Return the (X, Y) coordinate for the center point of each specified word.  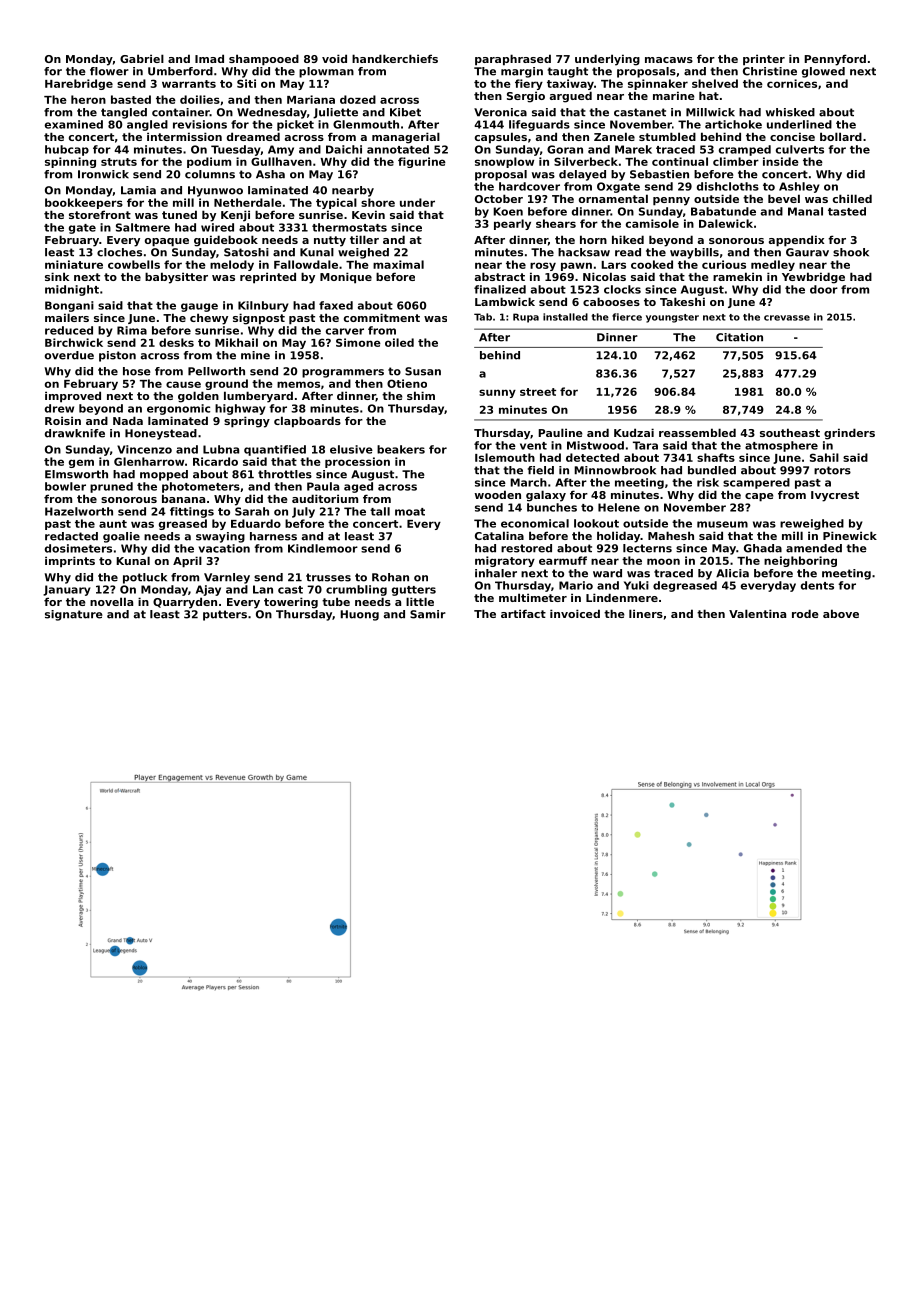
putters (225, 615)
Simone (358, 342)
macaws (669, 60)
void (334, 58)
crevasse (787, 318)
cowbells (134, 264)
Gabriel (142, 58)
